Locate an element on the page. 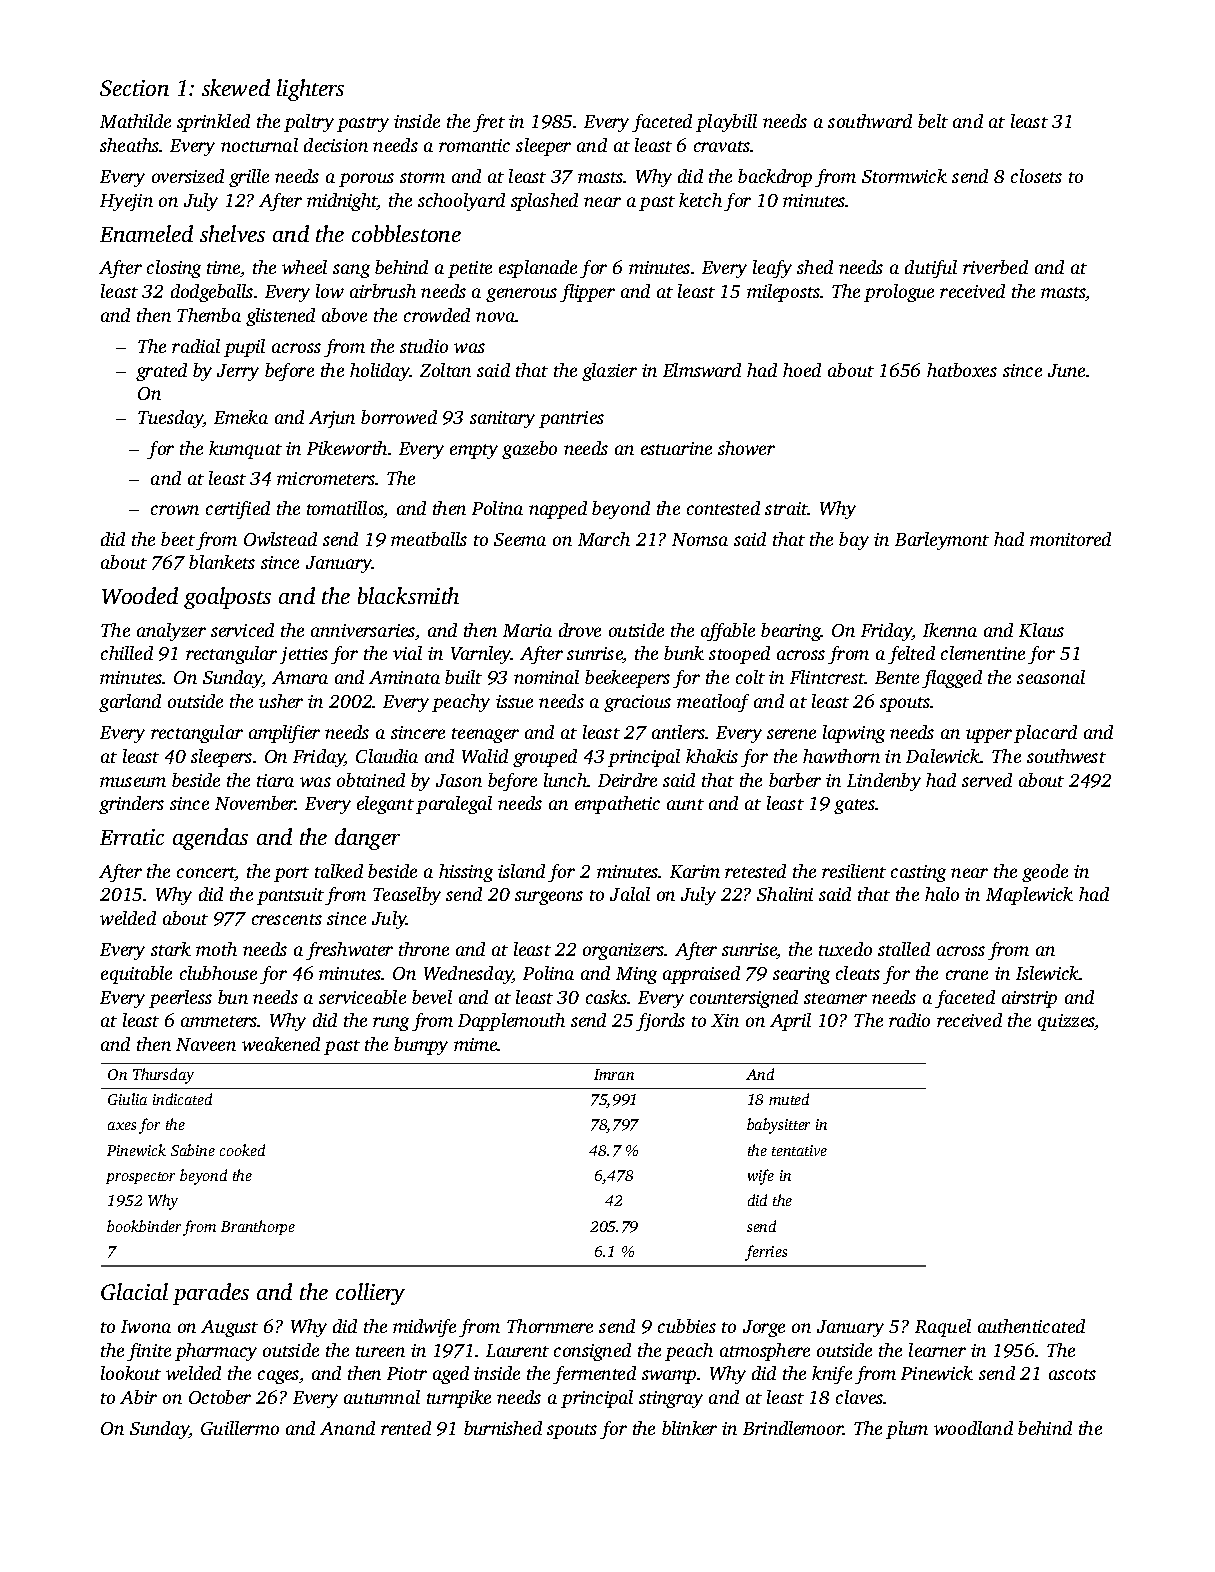 The width and height of the image is (1215, 1572). playbill is located at coordinates (726, 123).
